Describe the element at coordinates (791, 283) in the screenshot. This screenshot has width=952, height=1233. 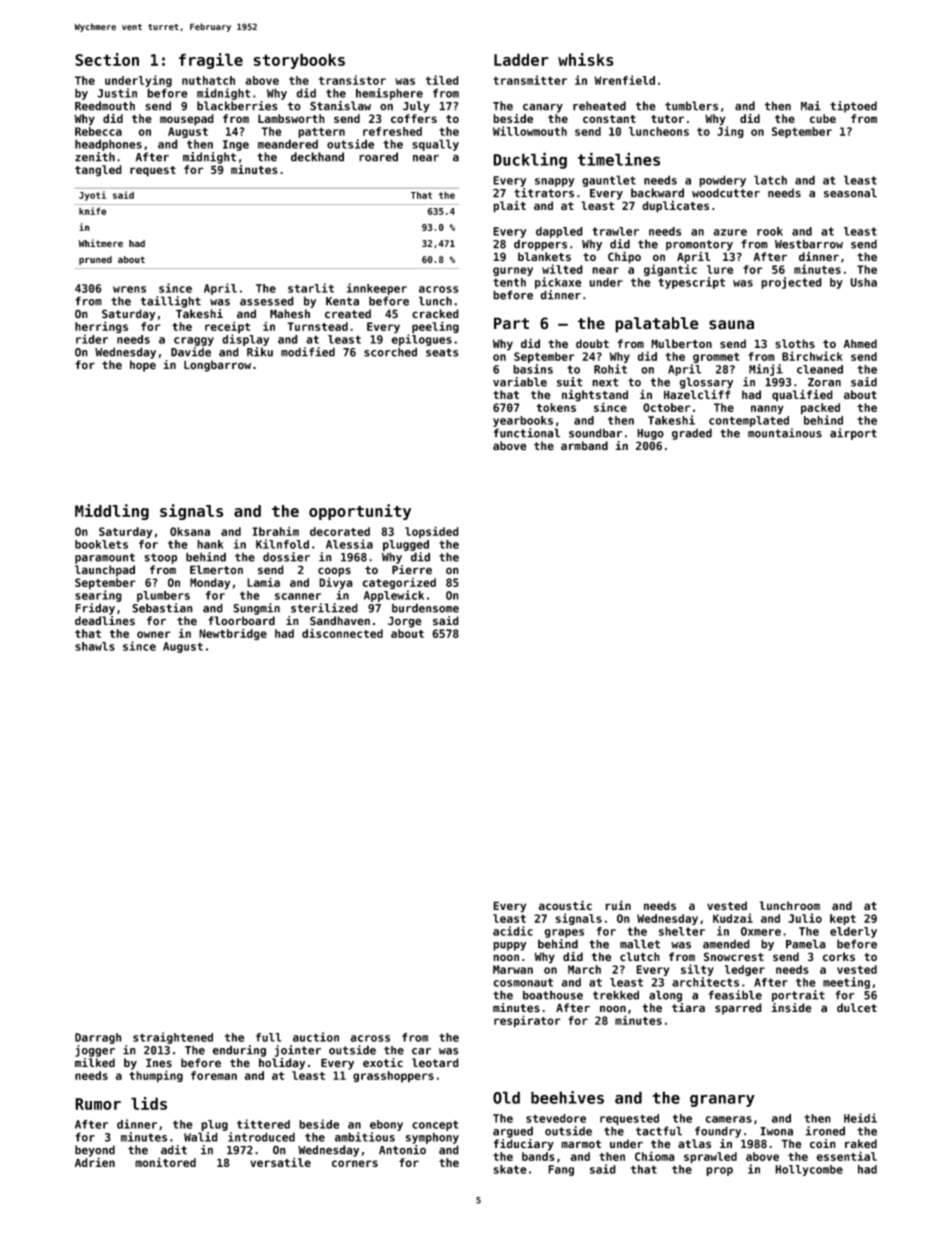
I see `projected` at that location.
